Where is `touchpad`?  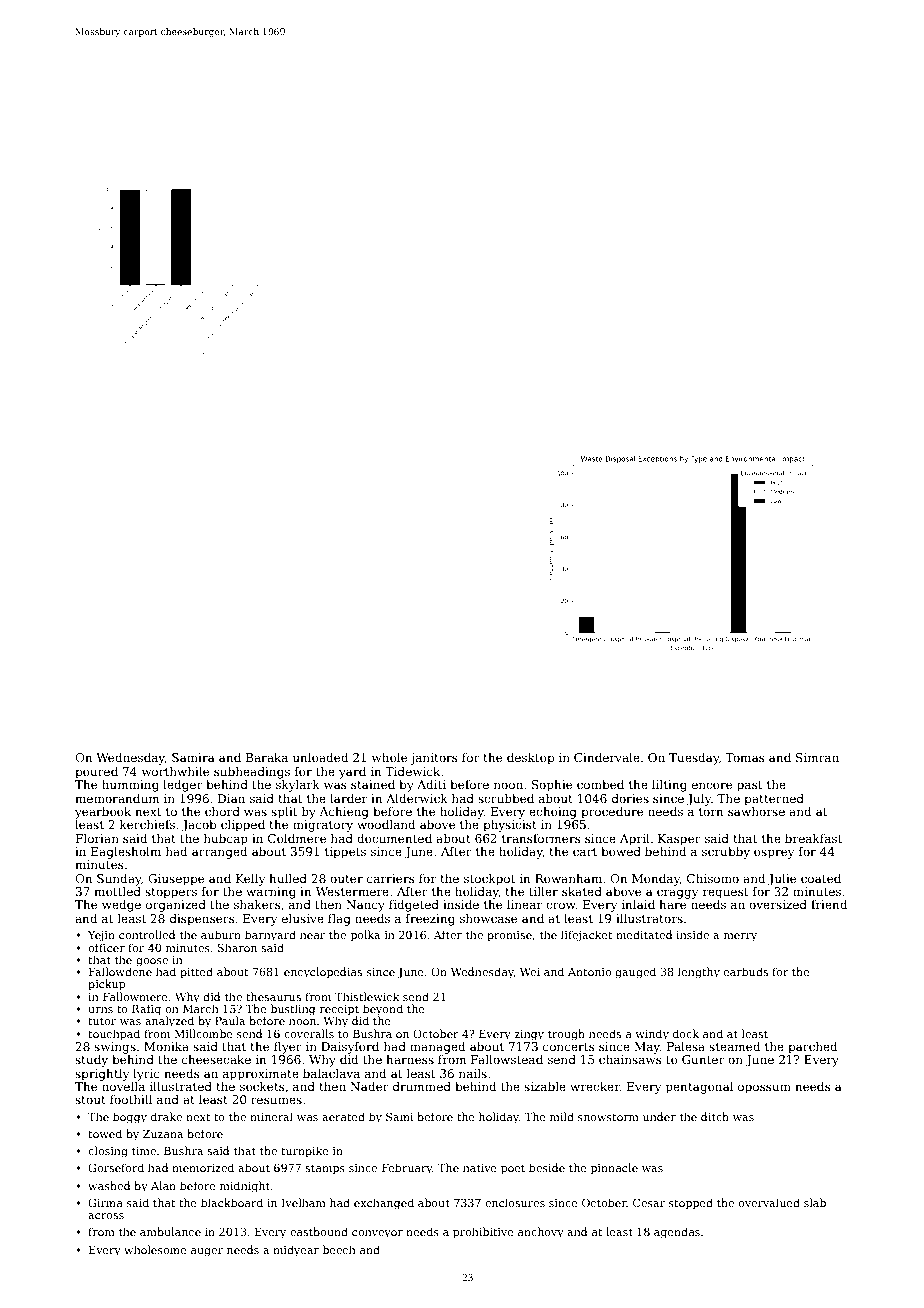
touchpad is located at coordinates (114, 1035).
